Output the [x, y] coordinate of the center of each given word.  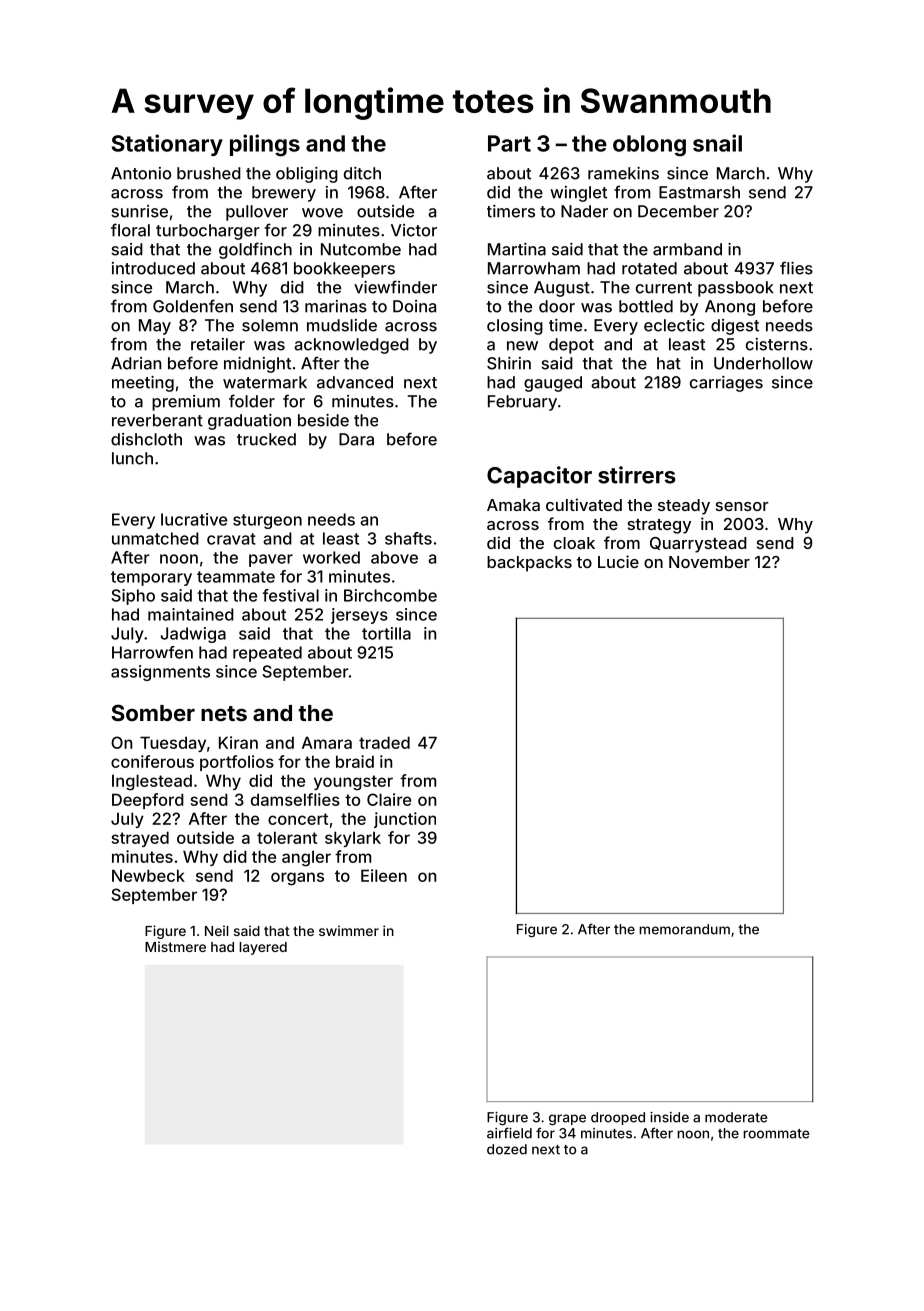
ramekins [623, 173]
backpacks [529, 564]
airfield [509, 1133]
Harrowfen [152, 652]
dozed [507, 1149]
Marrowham [534, 268]
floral [130, 230]
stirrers [637, 475]
